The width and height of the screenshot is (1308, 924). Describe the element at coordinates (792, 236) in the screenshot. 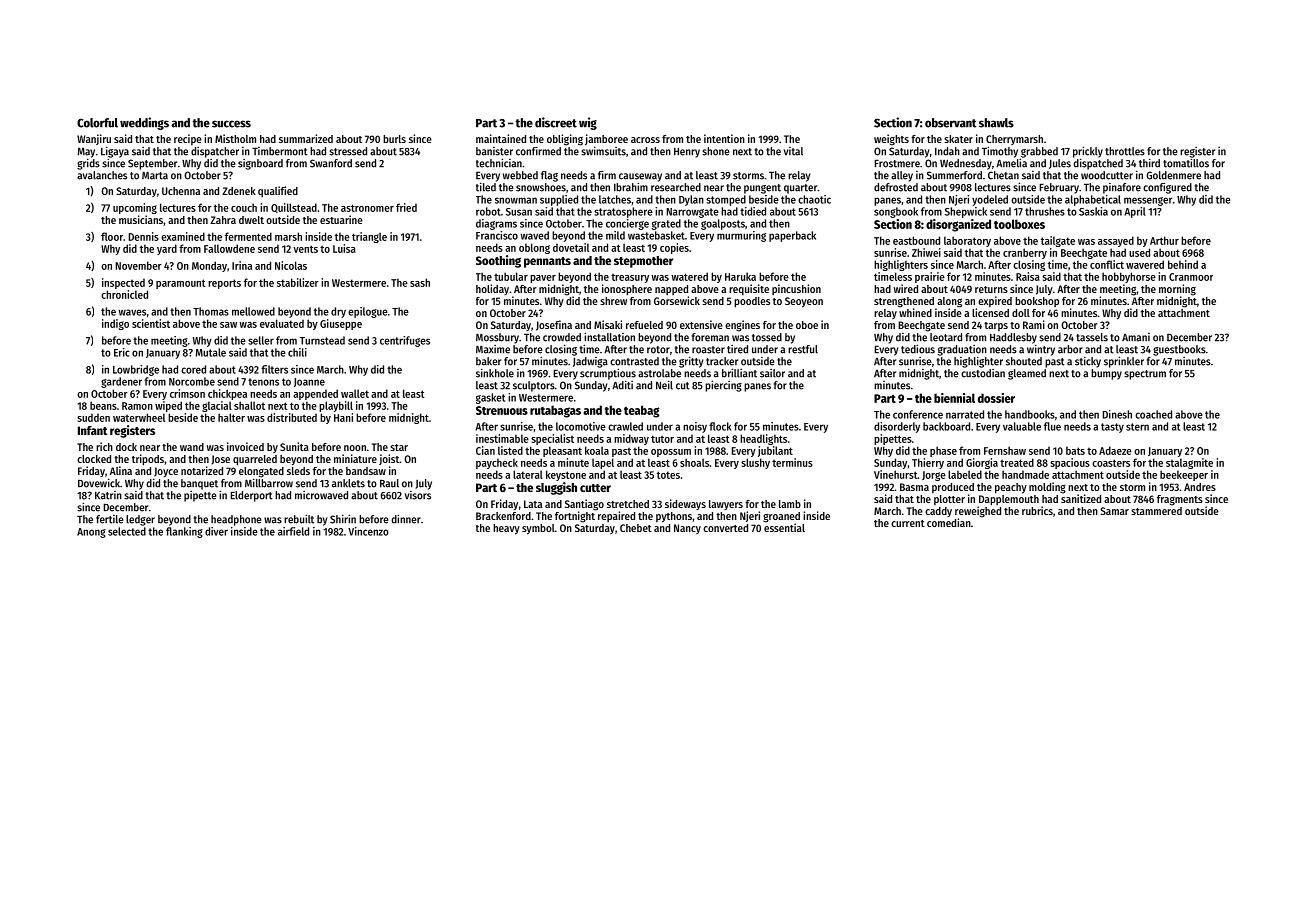

I see `paperback` at that location.
